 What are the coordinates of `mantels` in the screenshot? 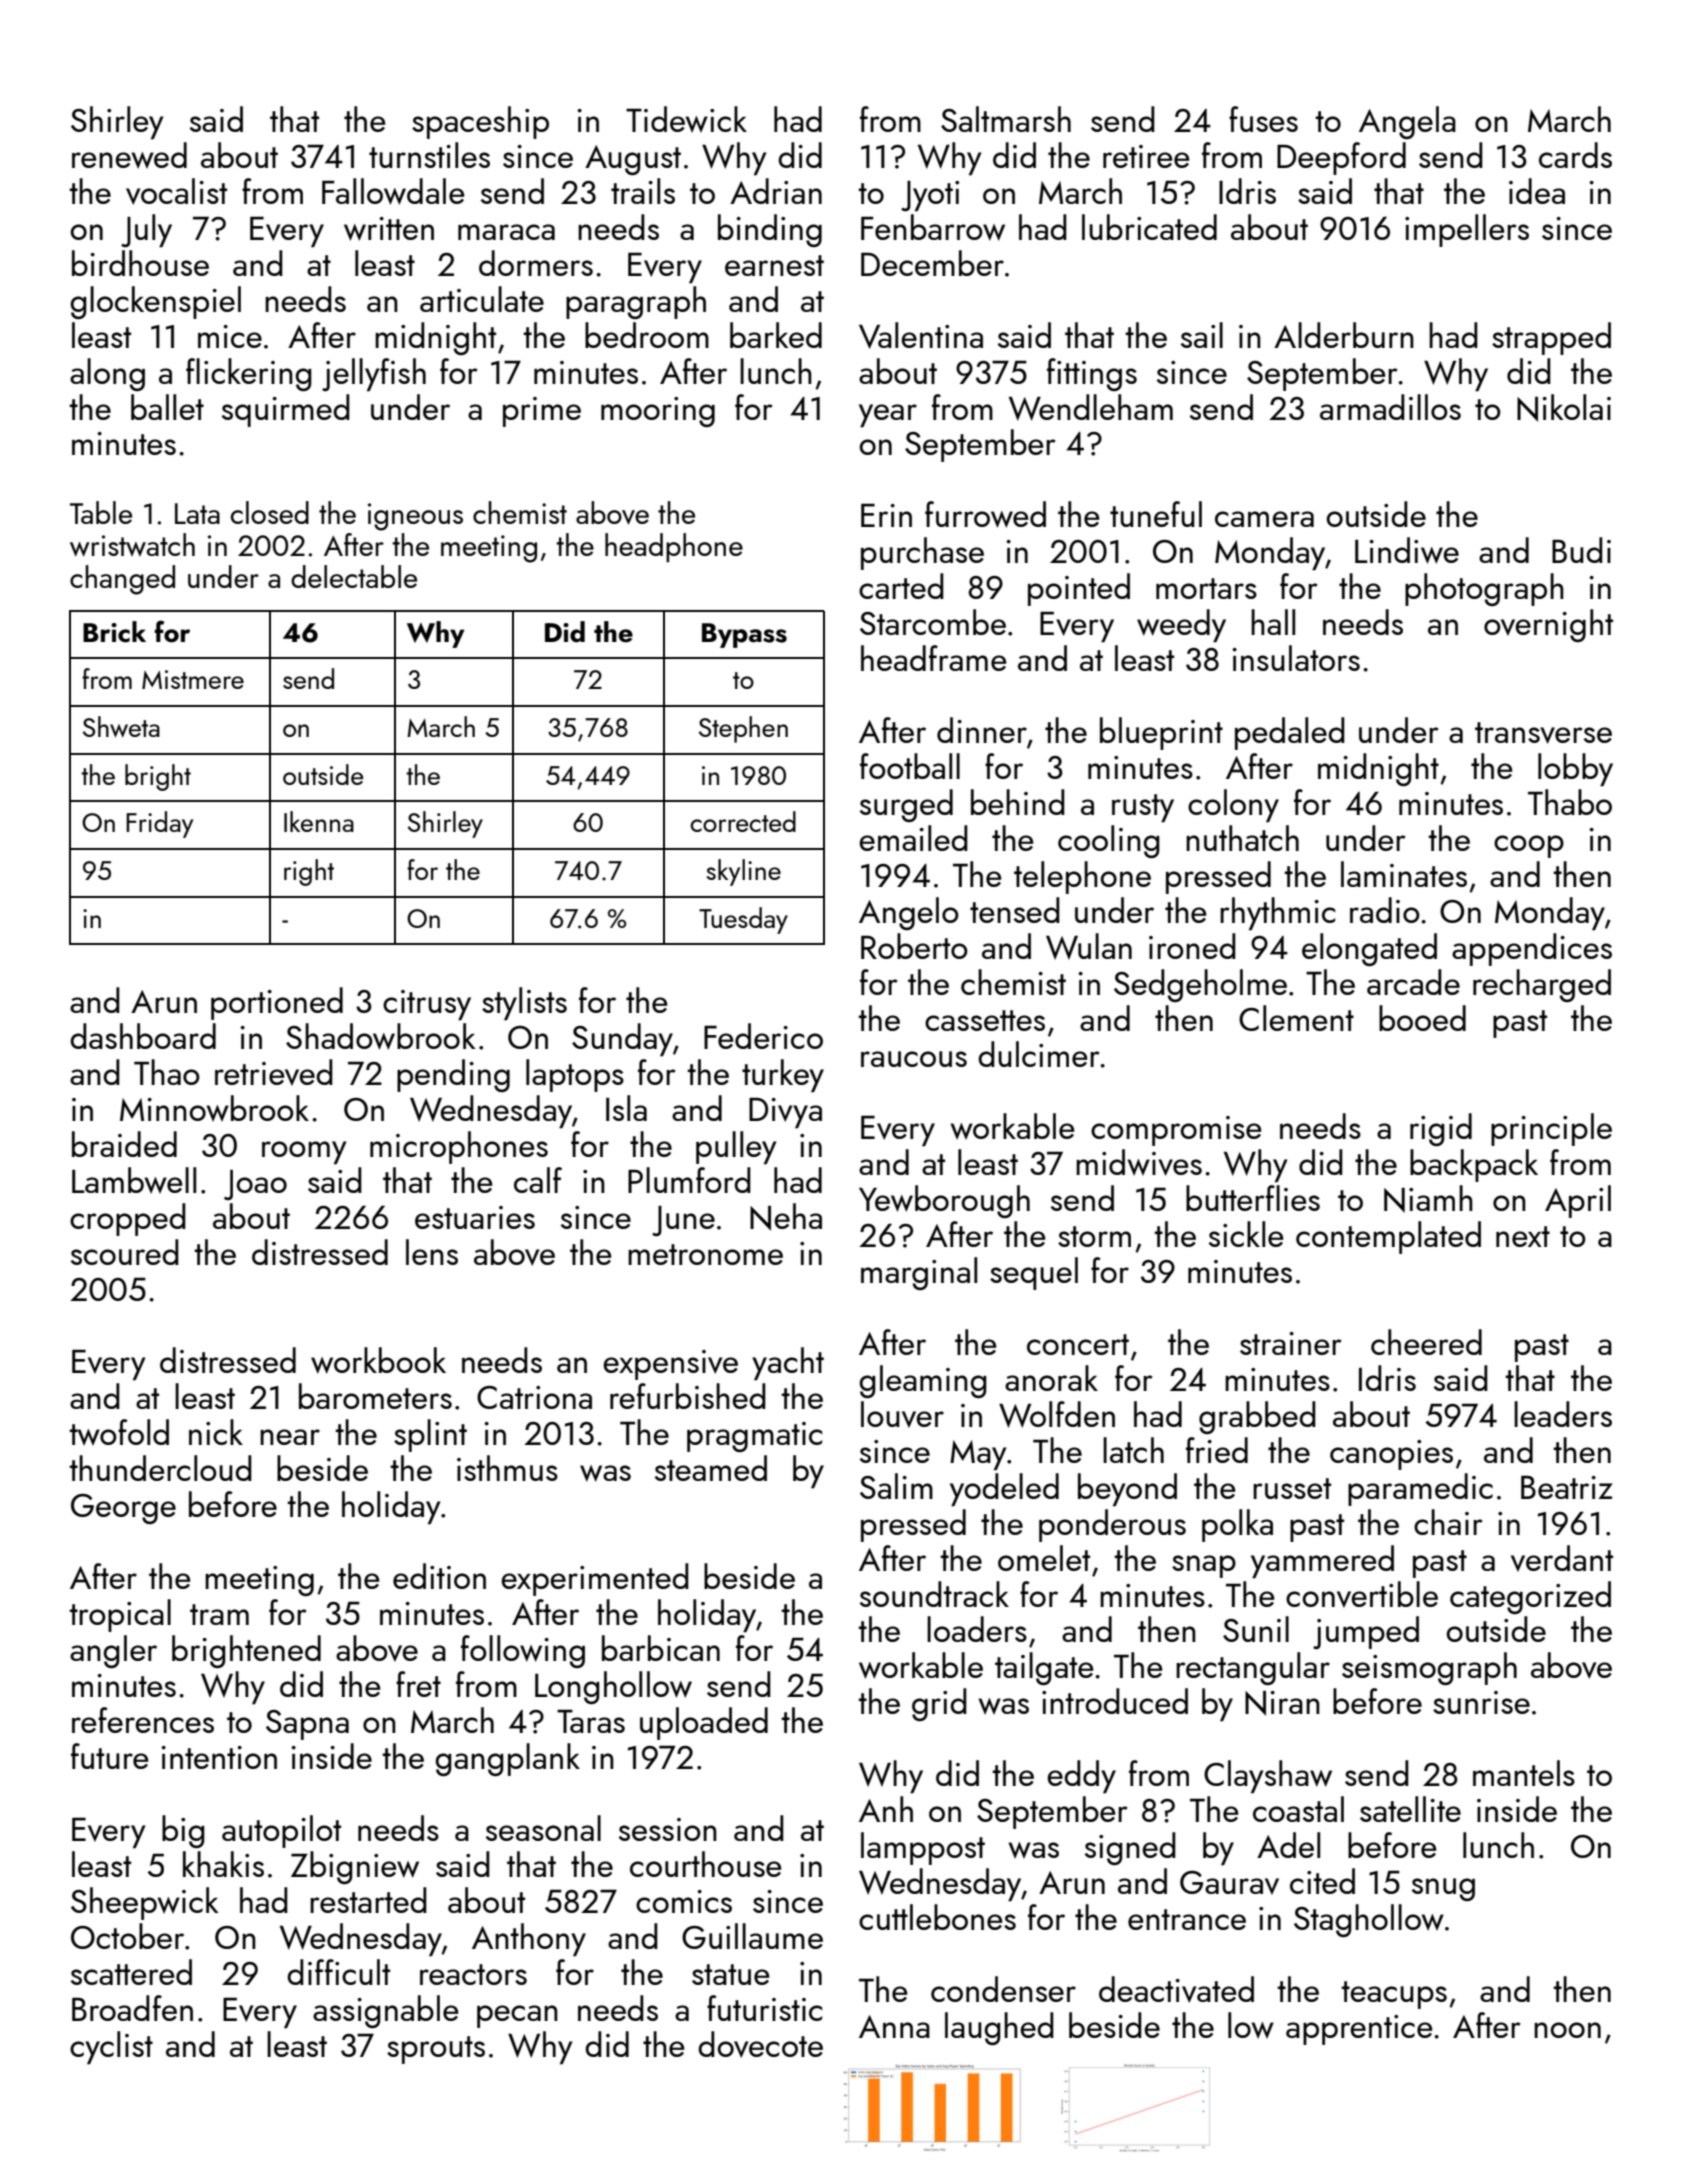 It's located at (1524, 1773).
